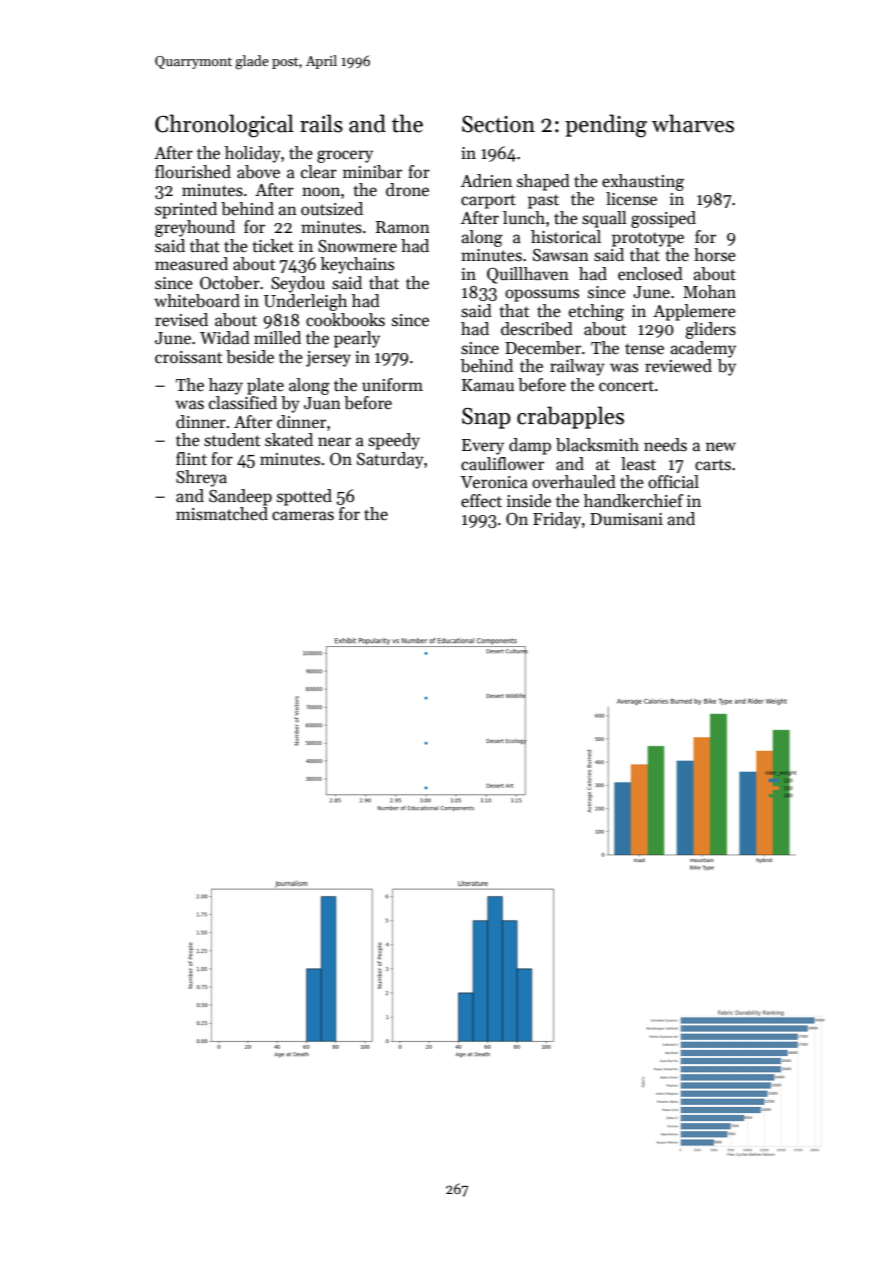 This page has height=1265, width=891. What do you see at coordinates (643, 182) in the page?
I see `exhausting` at bounding box center [643, 182].
